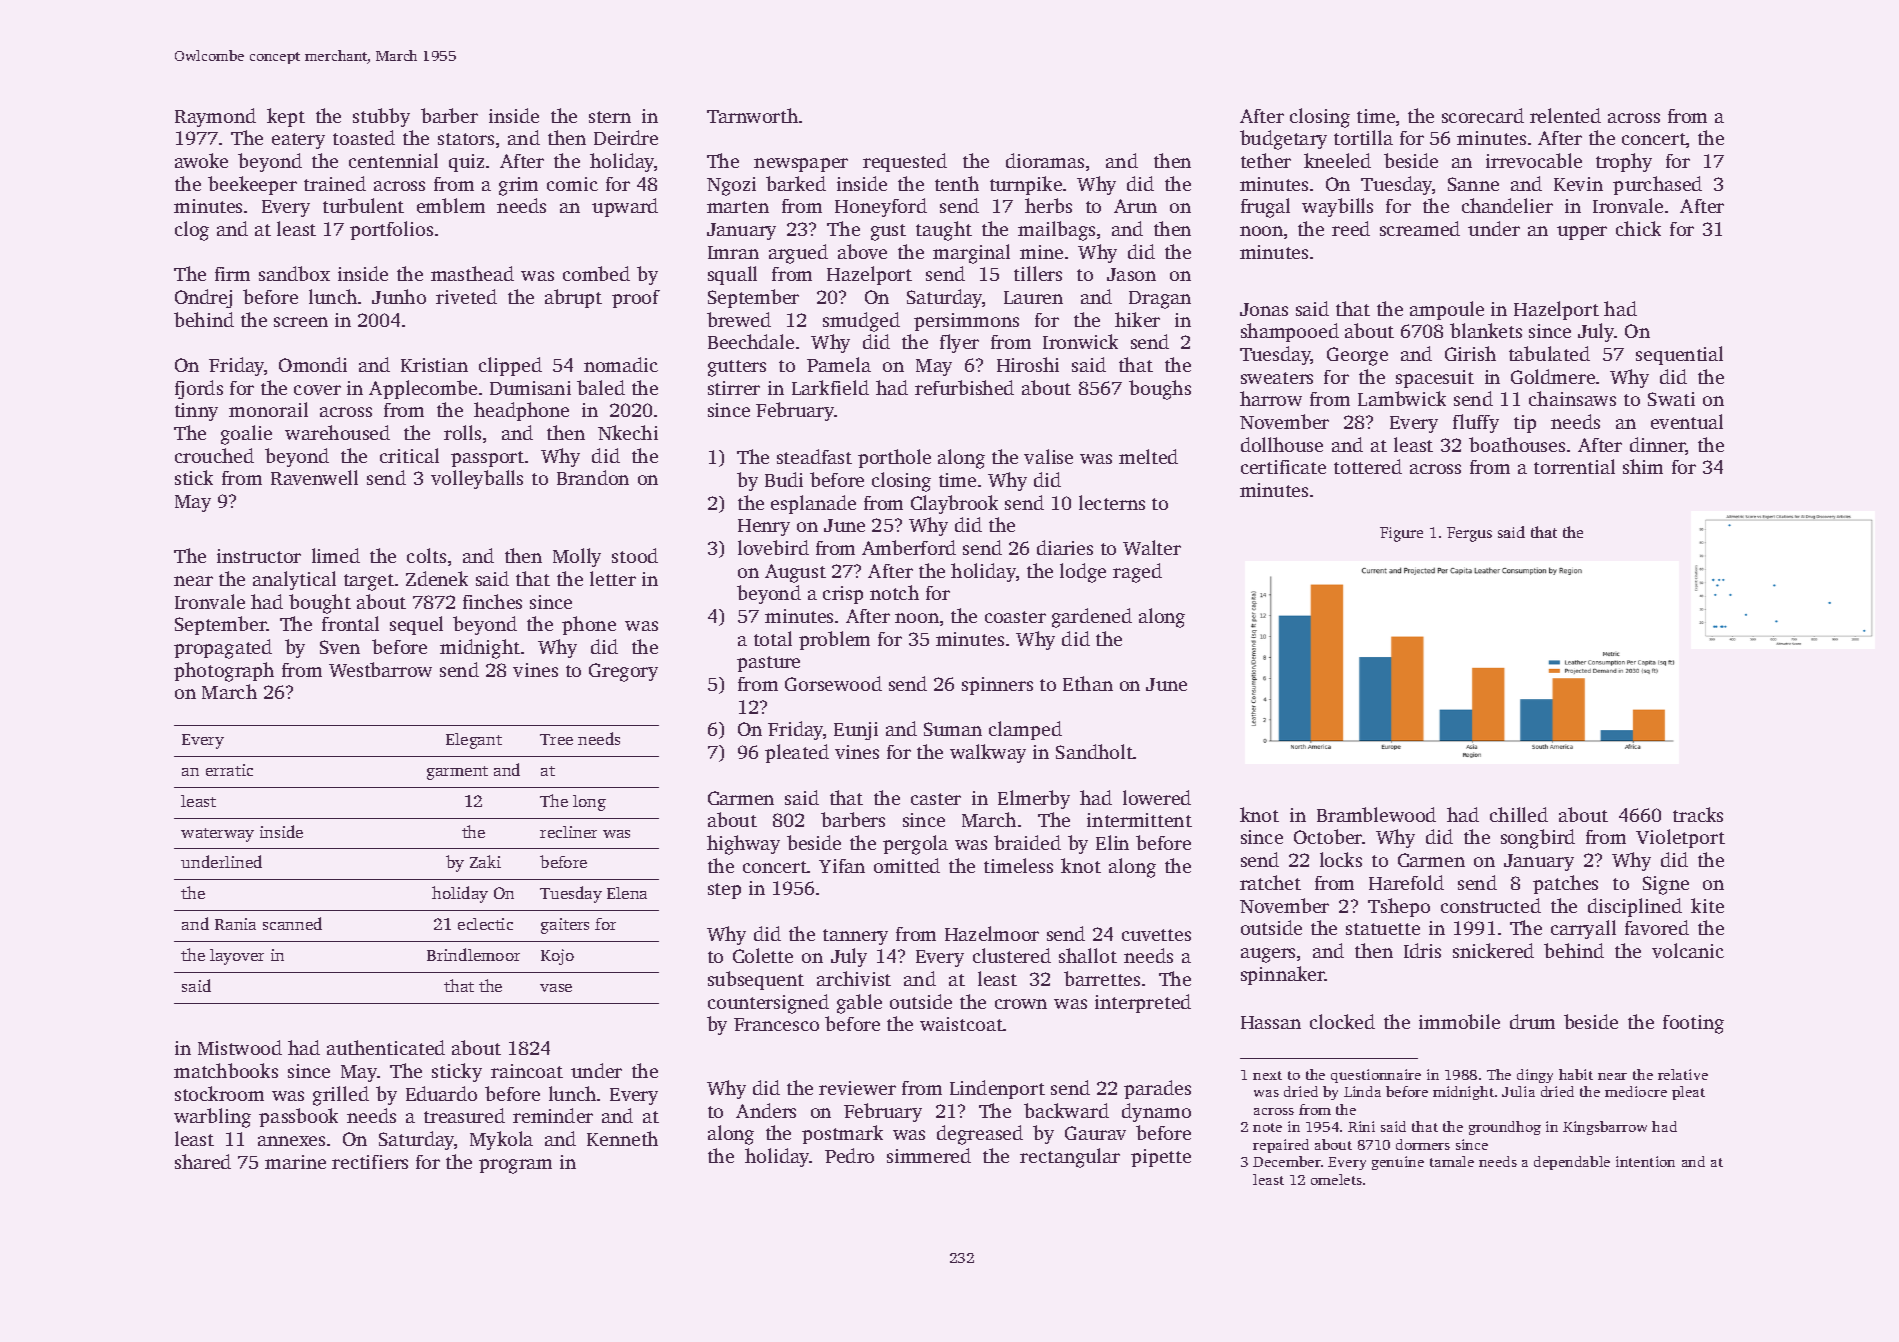 The image size is (1899, 1342). I want to click on sequential, so click(1679, 355).
